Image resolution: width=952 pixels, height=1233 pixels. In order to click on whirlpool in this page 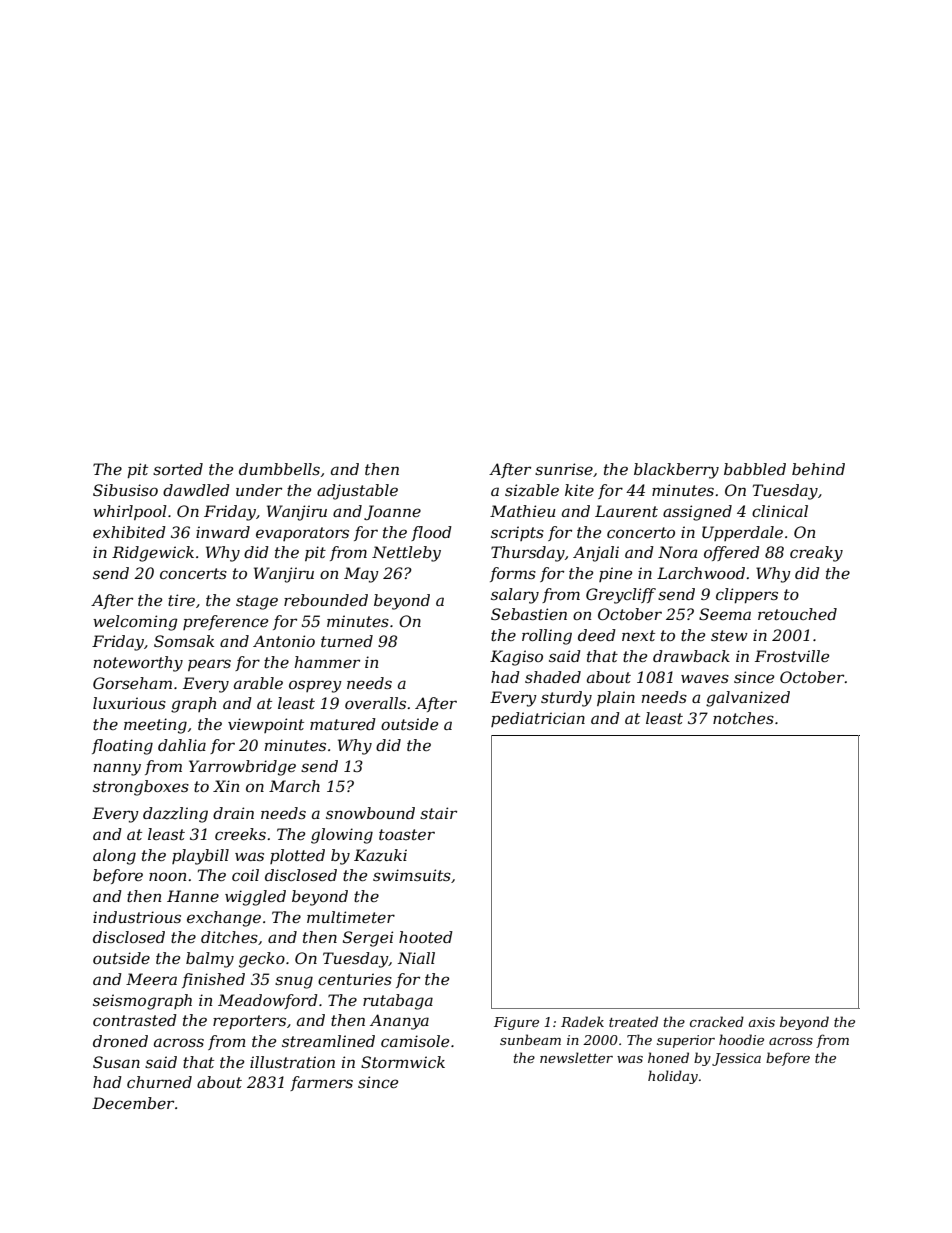, I will do `click(130, 512)`.
